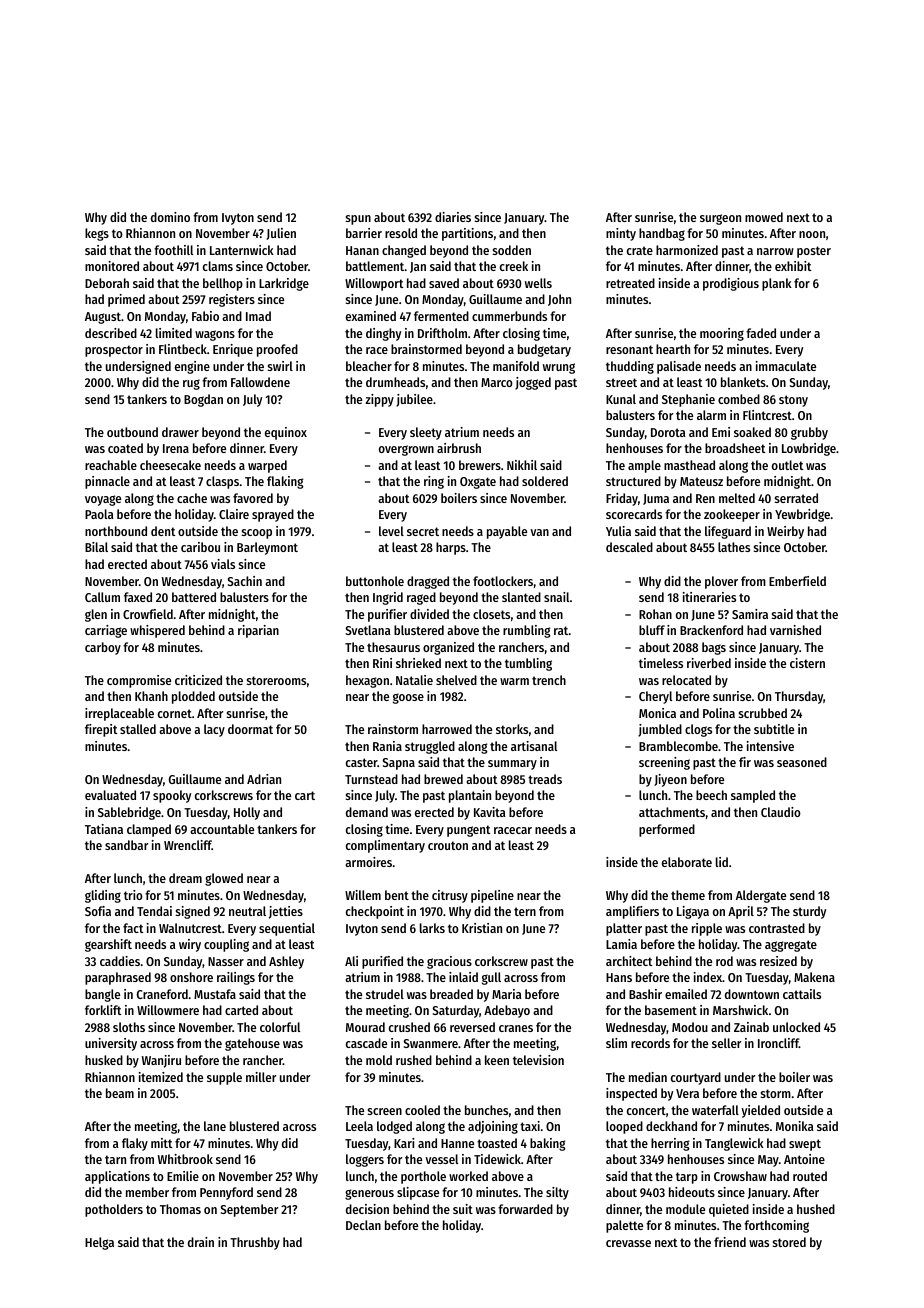 This page has width=924, height=1308. Describe the element at coordinates (170, 217) in the page. I see `domino` at that location.
